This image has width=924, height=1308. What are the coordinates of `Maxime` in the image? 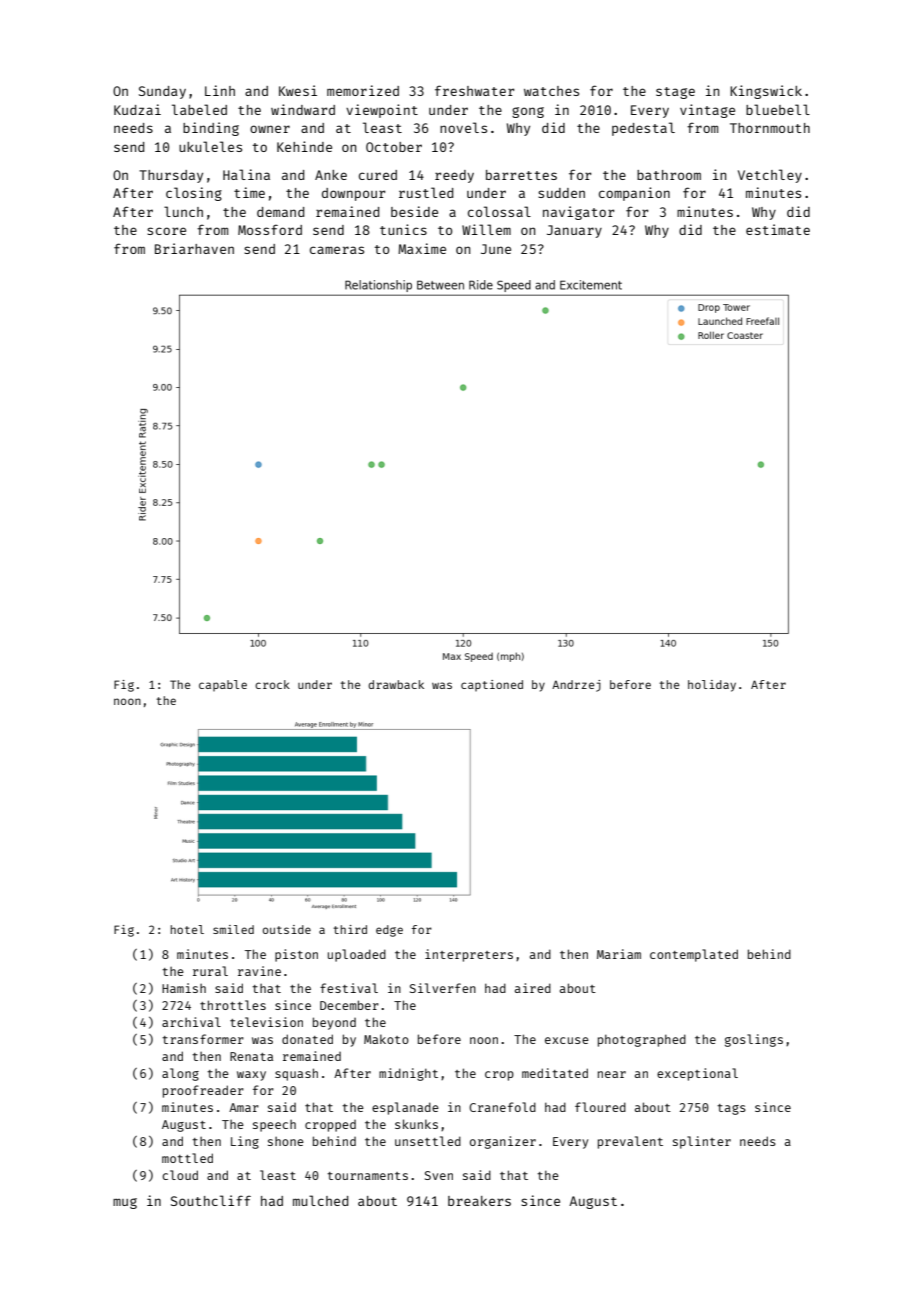 It's located at (422, 248).
